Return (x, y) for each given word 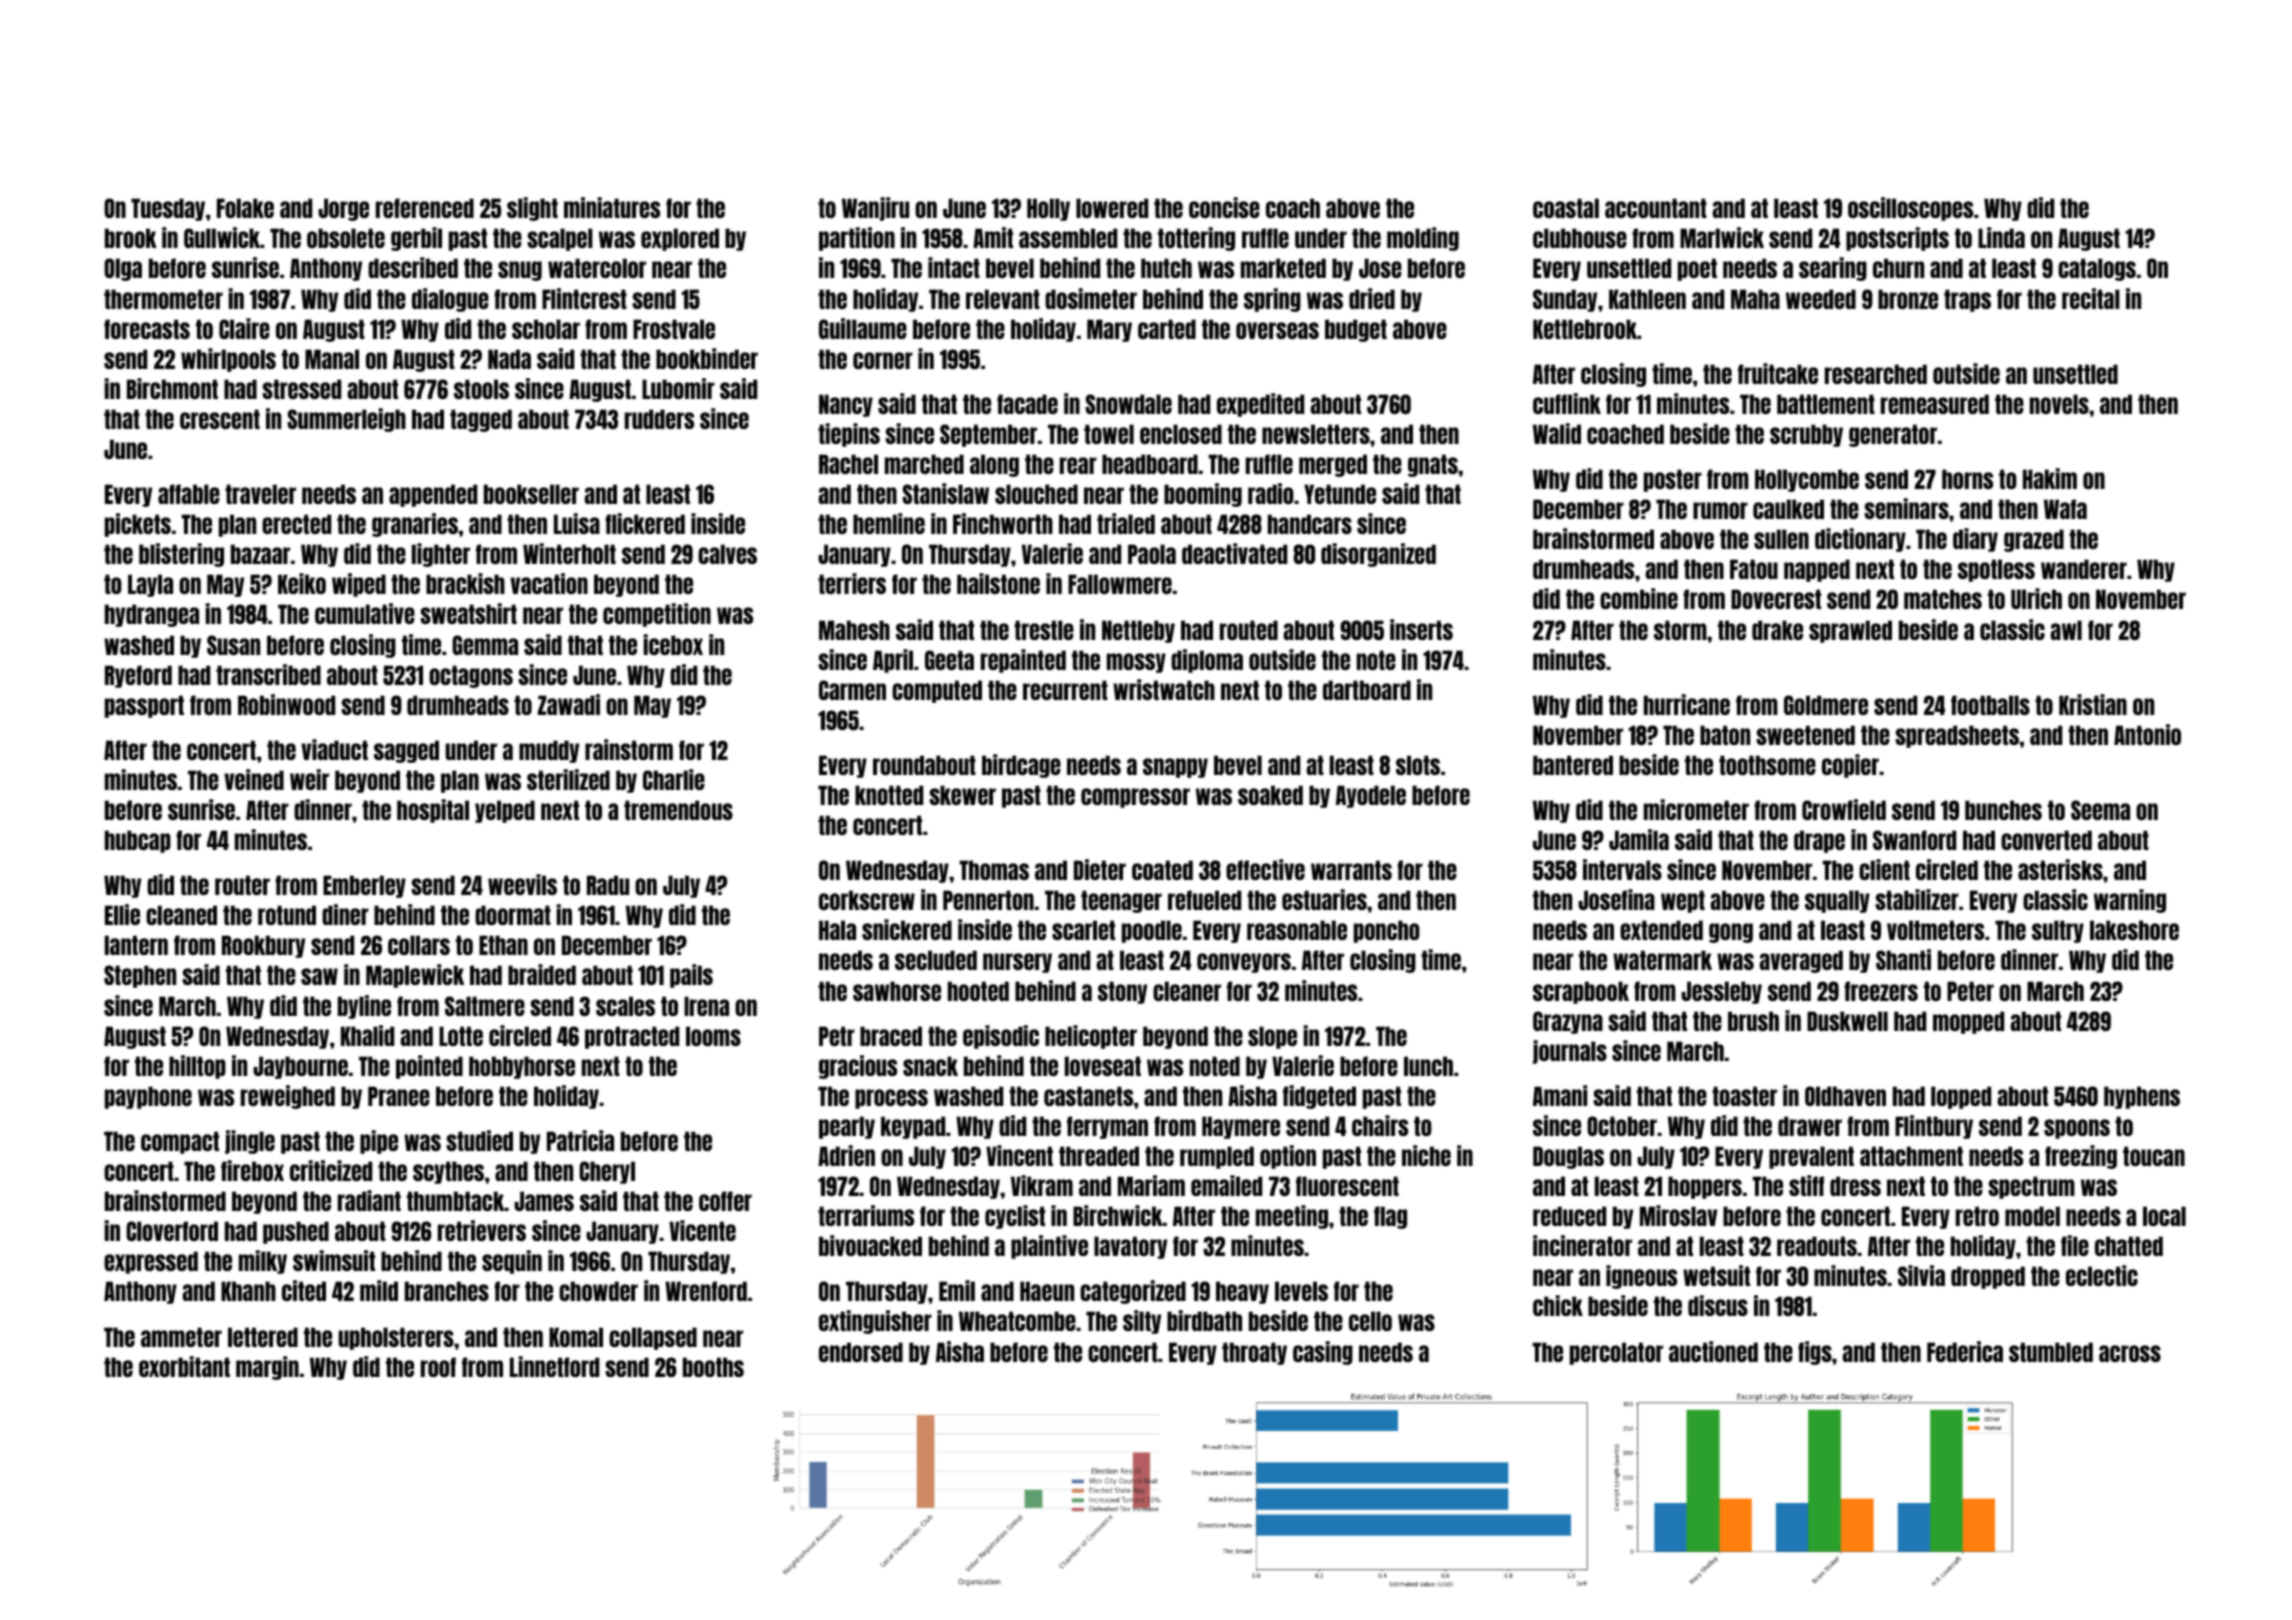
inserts (1421, 629)
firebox (252, 1170)
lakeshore (2134, 930)
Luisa (577, 523)
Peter (1970, 991)
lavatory (1130, 1247)
